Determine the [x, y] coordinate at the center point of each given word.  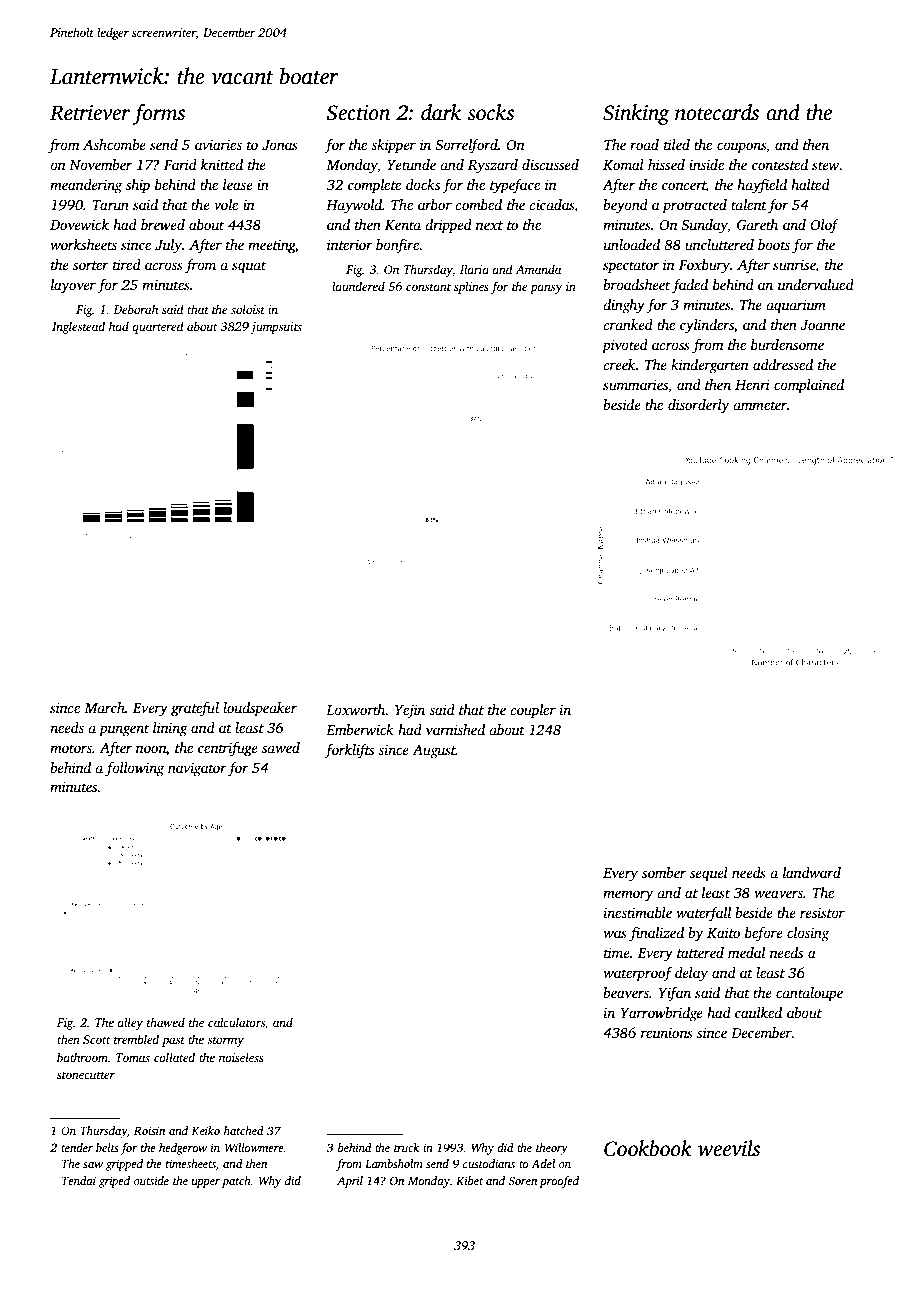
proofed [559, 1182]
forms [159, 114]
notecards [717, 112]
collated [174, 1057]
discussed [550, 164]
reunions [667, 1032]
